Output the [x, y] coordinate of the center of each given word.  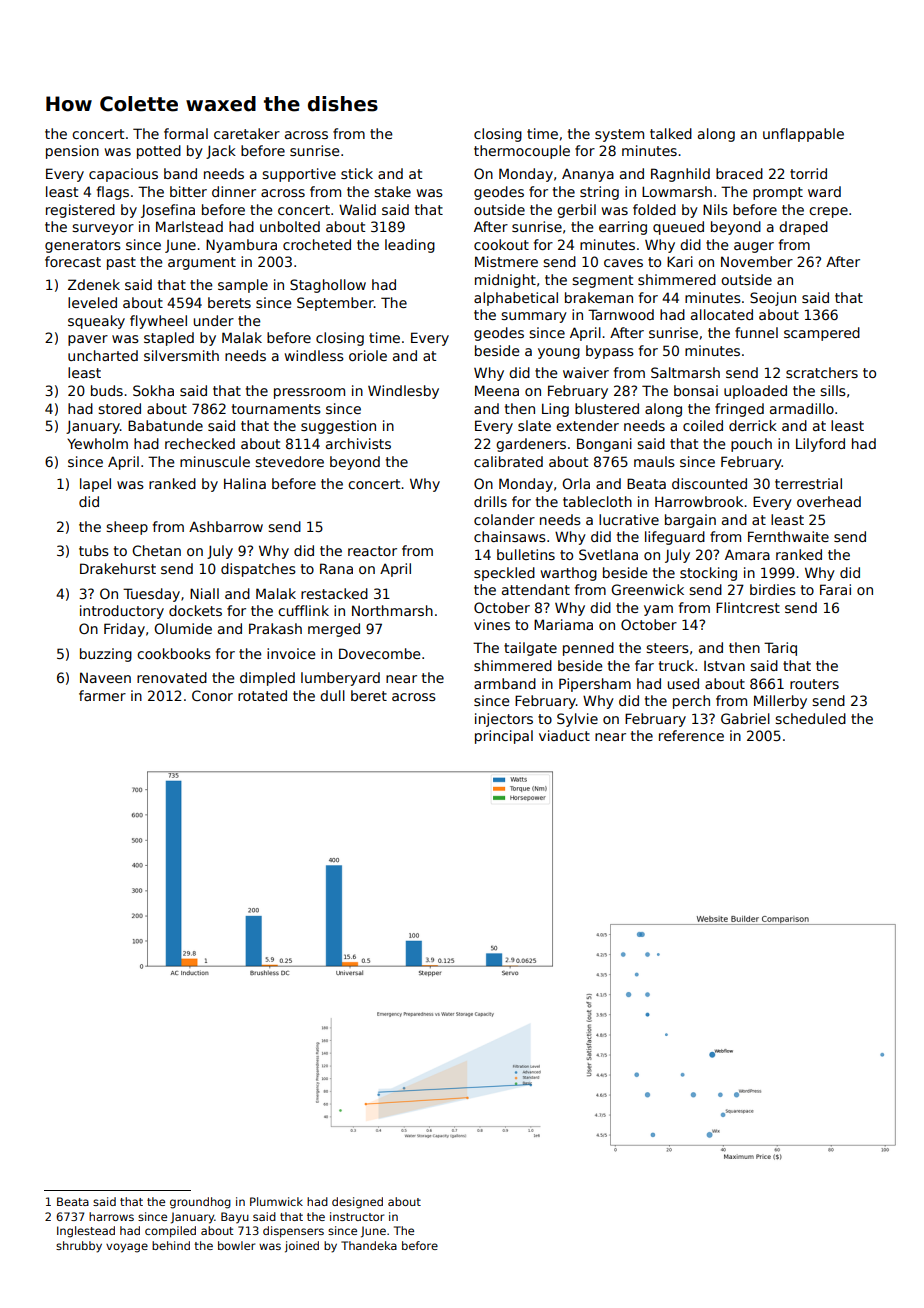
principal [504, 737]
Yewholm [97, 443]
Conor [212, 695]
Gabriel [745, 718]
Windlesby [403, 392]
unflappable [803, 135]
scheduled [810, 718]
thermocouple [522, 152]
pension [72, 152]
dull [332, 695]
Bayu [235, 1218]
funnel [756, 332]
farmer [102, 695]
